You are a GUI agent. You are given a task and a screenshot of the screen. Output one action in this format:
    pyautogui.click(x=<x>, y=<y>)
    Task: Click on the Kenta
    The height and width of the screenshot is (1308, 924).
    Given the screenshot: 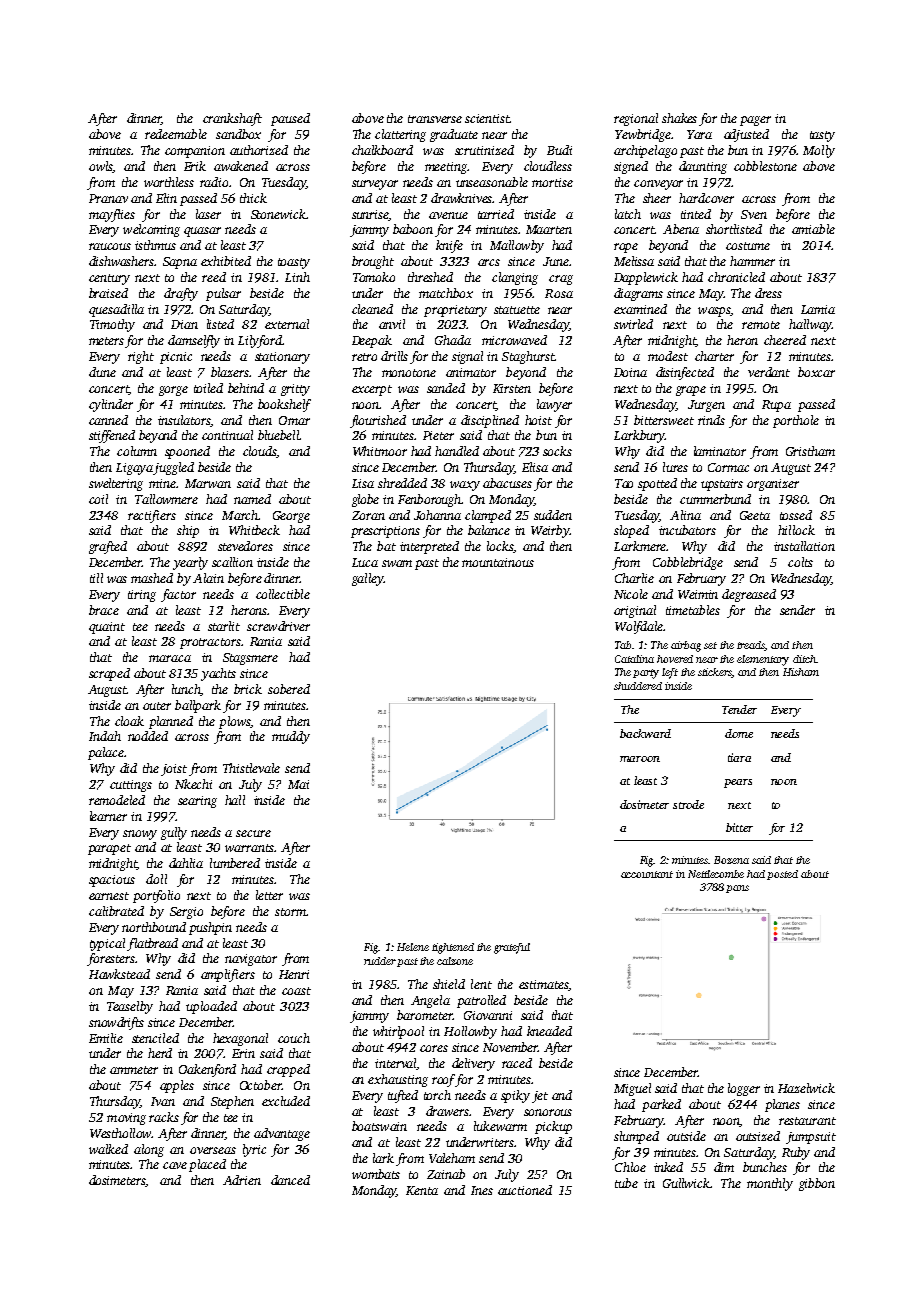 What is the action you would take?
    pyautogui.click(x=422, y=1190)
